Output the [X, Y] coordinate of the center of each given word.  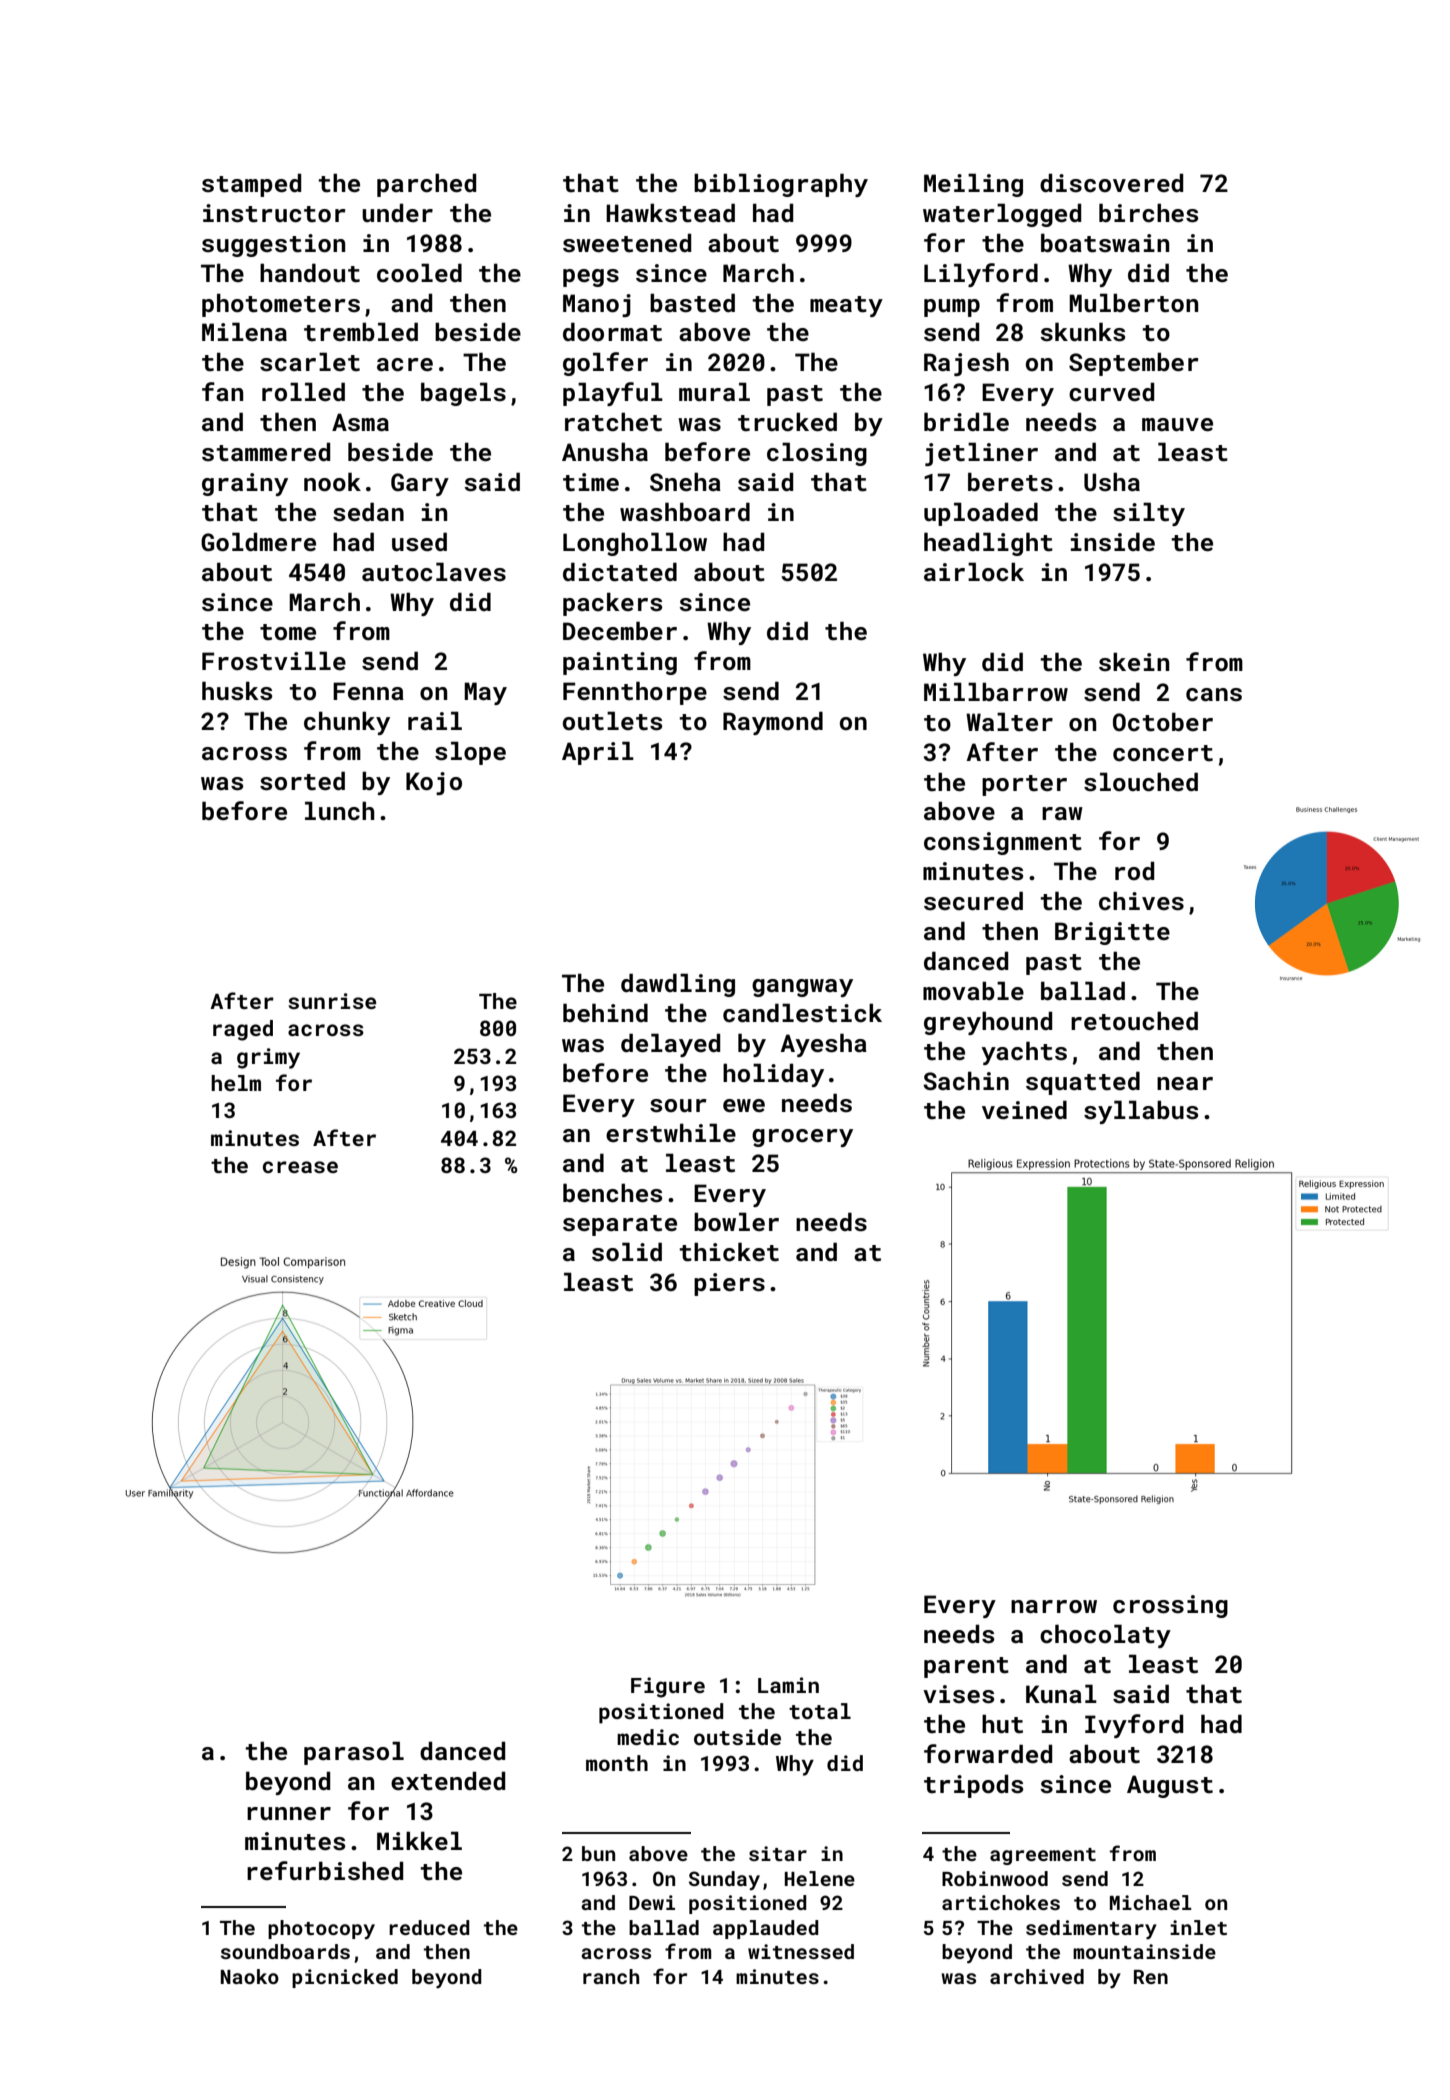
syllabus [1141, 1112]
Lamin [788, 1685]
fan [222, 391]
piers [729, 1284]
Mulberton [1133, 303]
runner [289, 1813]
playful [613, 394]
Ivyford [1134, 1726]
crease [300, 1167]
